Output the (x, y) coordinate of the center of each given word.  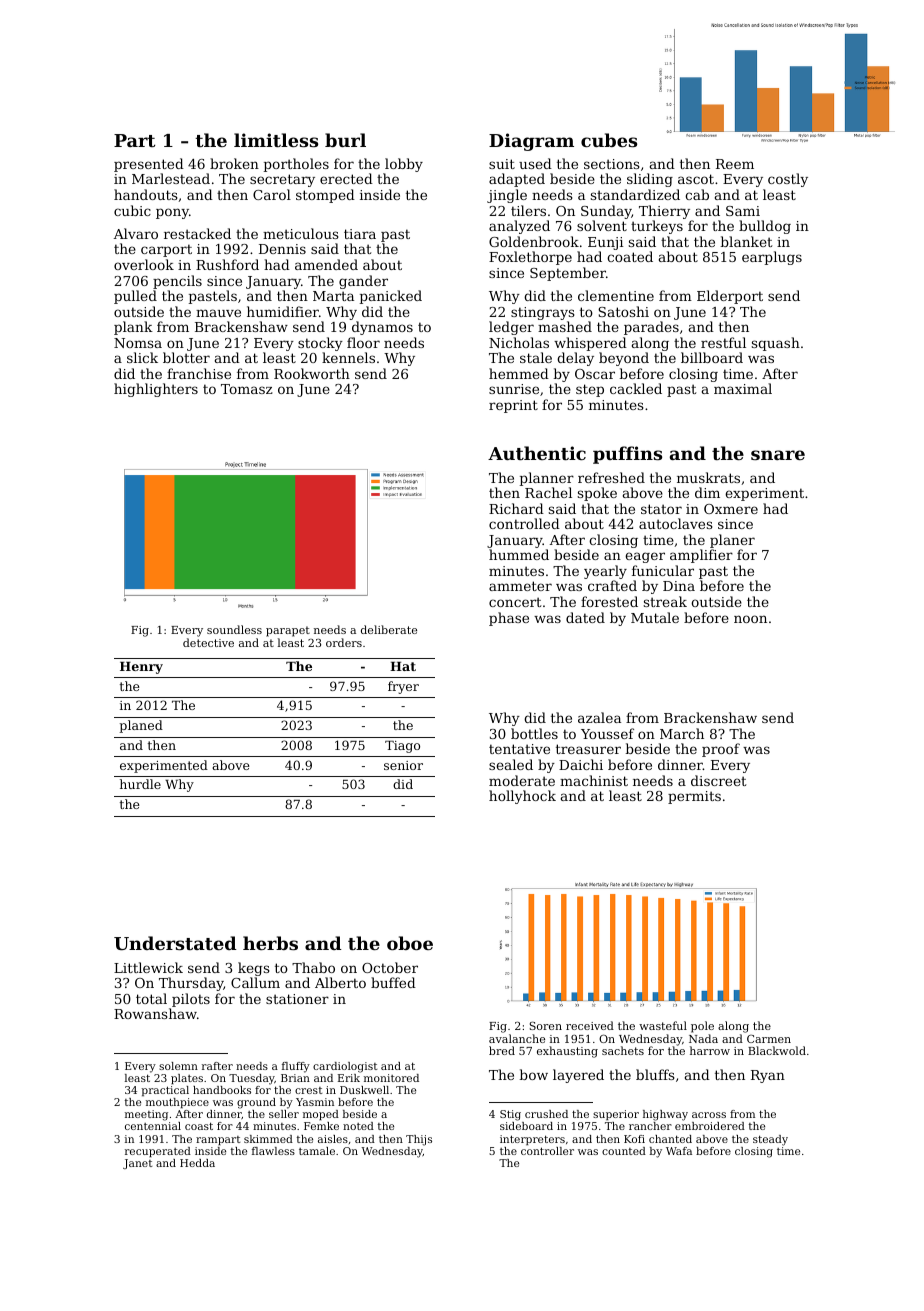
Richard (516, 508)
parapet (288, 631)
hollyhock (522, 797)
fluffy (296, 1067)
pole (702, 1027)
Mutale (655, 617)
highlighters (156, 390)
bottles (534, 733)
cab (697, 194)
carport (166, 250)
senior (403, 765)
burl (345, 140)
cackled (636, 388)
